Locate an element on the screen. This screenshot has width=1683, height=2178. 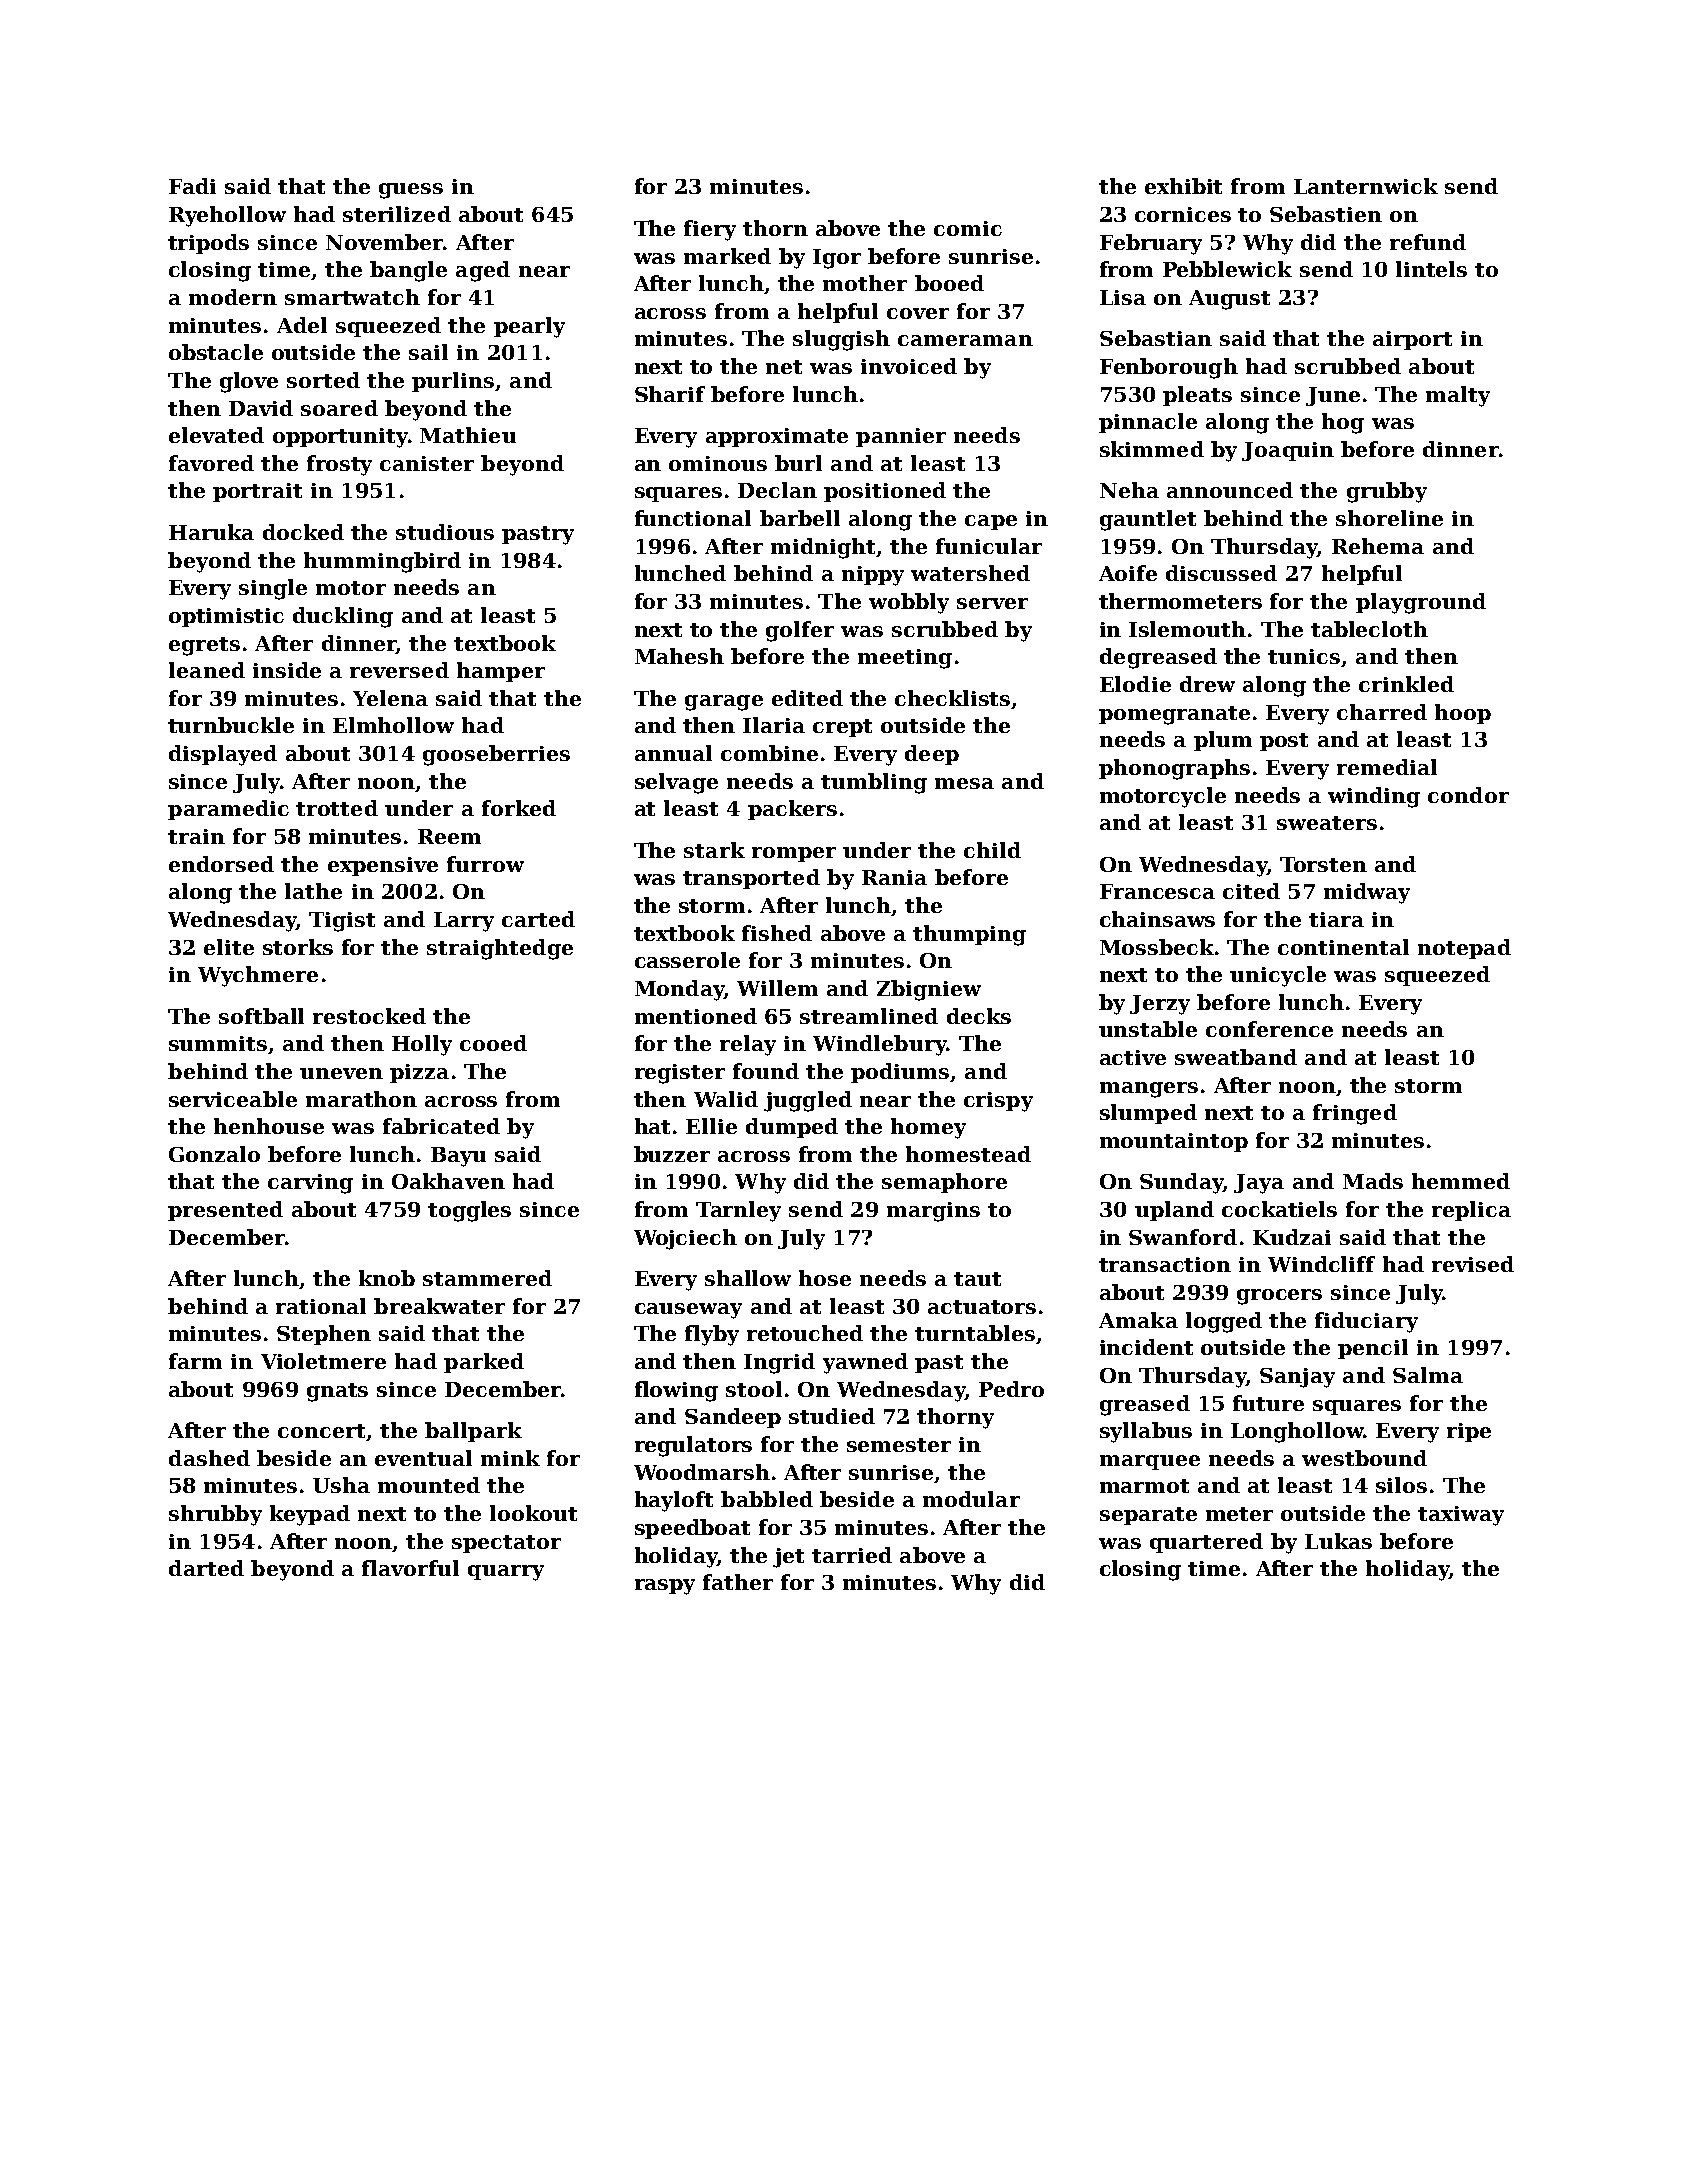
guess is located at coordinates (411, 191).
